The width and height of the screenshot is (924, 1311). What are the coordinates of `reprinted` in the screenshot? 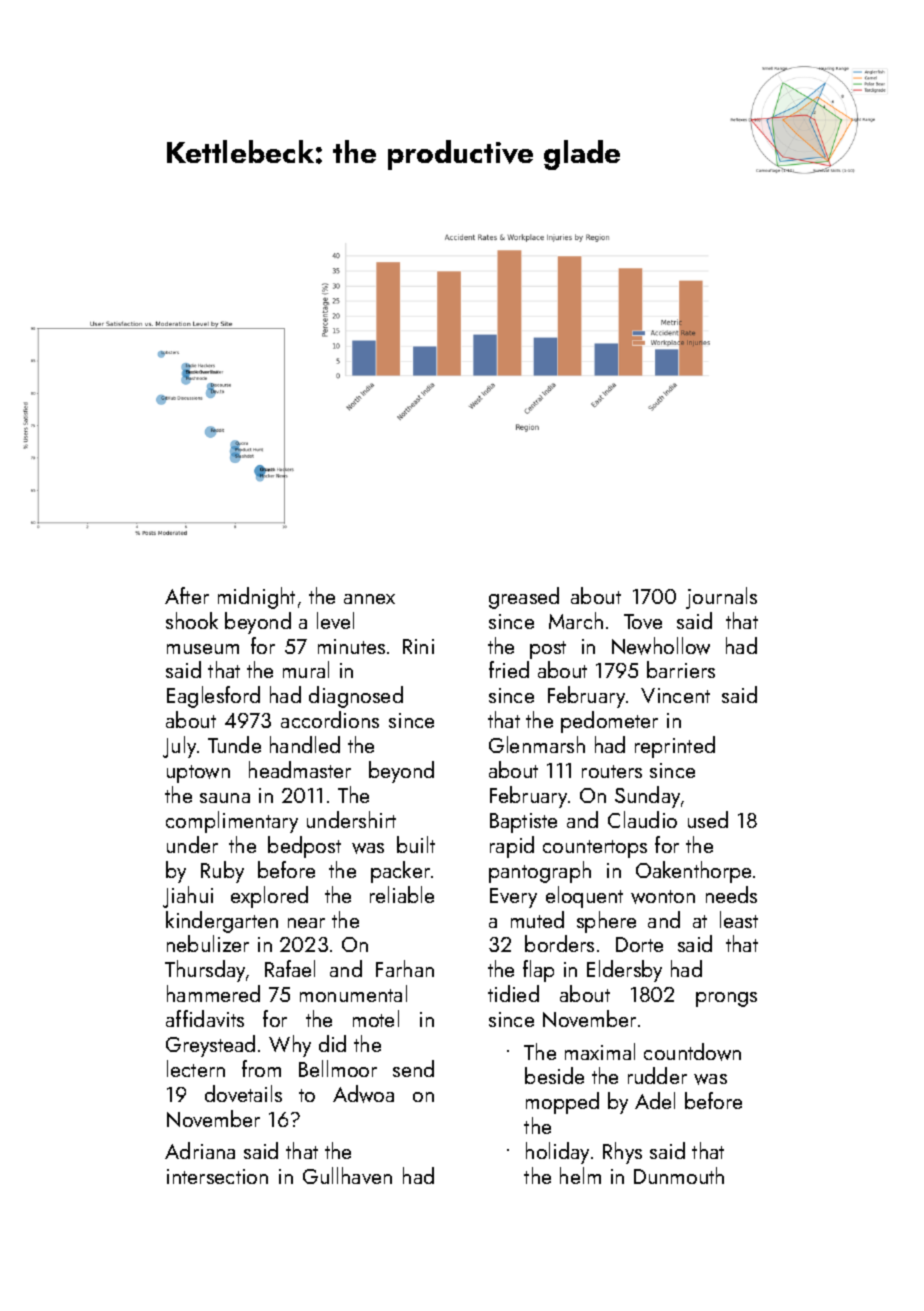 It's located at (675, 747).
